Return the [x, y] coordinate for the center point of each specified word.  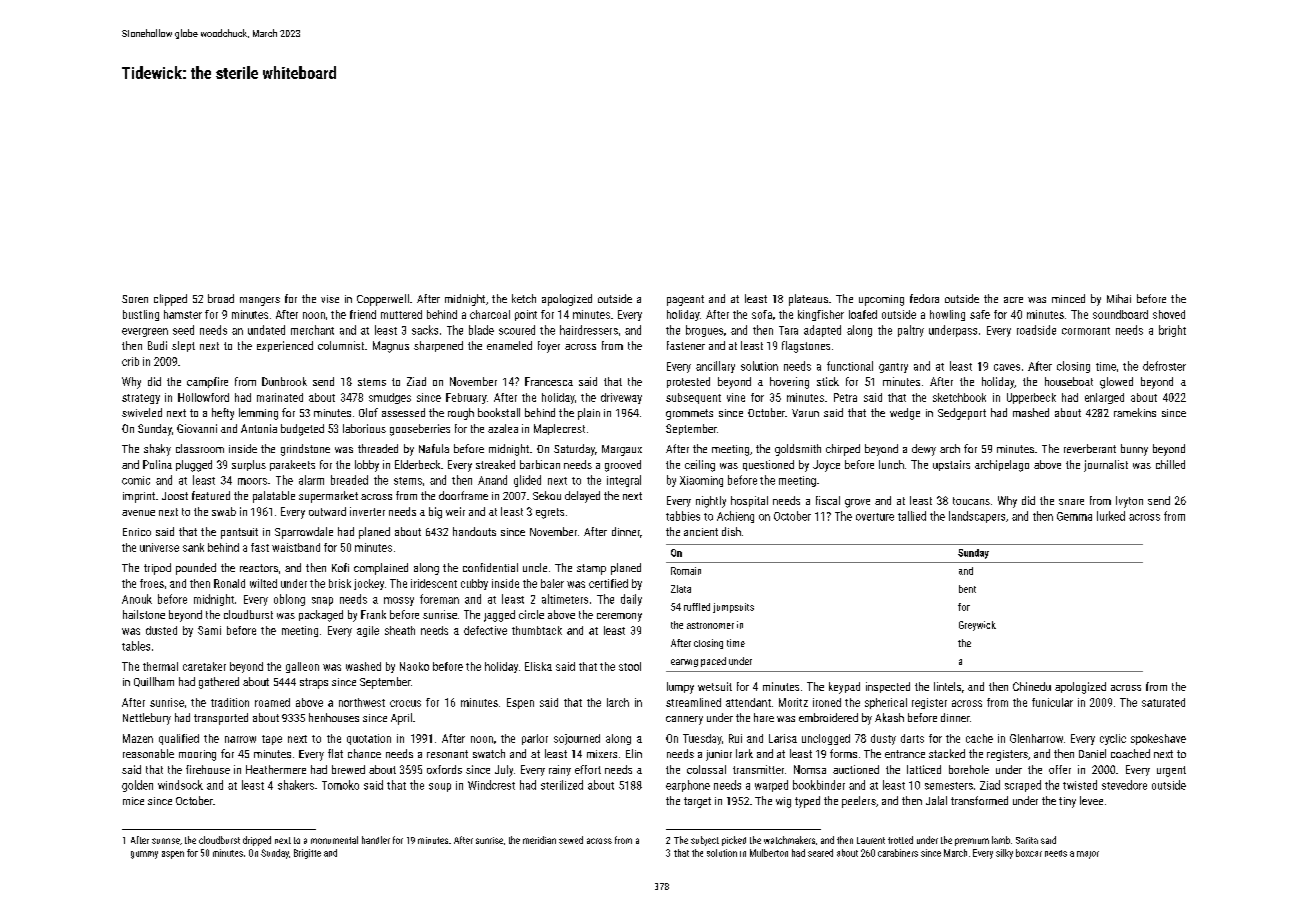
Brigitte [307, 854]
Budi [157, 345]
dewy [924, 450]
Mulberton [769, 853]
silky [1004, 854]
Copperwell [383, 300]
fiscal [828, 500]
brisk [340, 583]
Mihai [1119, 298]
